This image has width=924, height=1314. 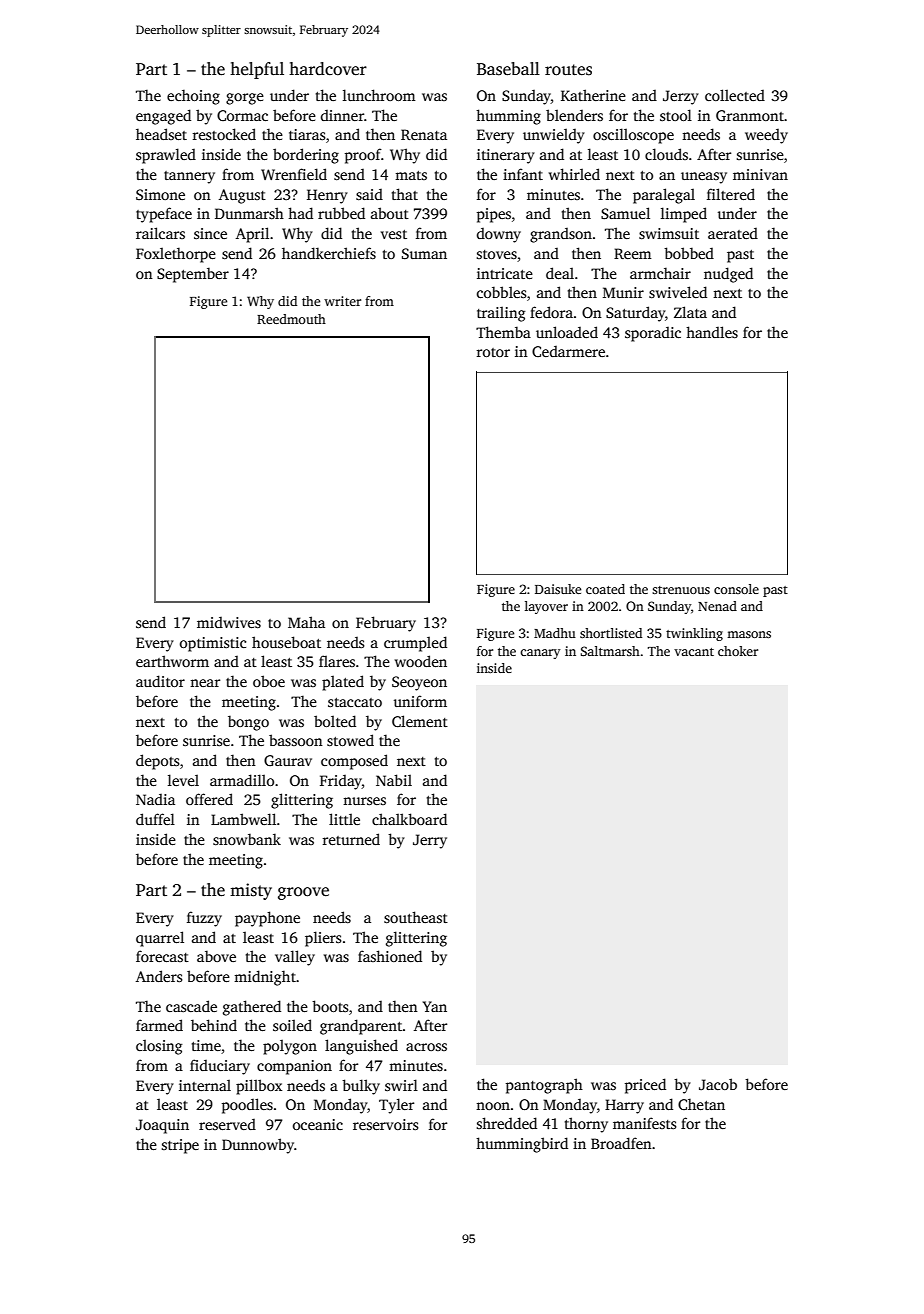 I want to click on misty, so click(x=251, y=891).
